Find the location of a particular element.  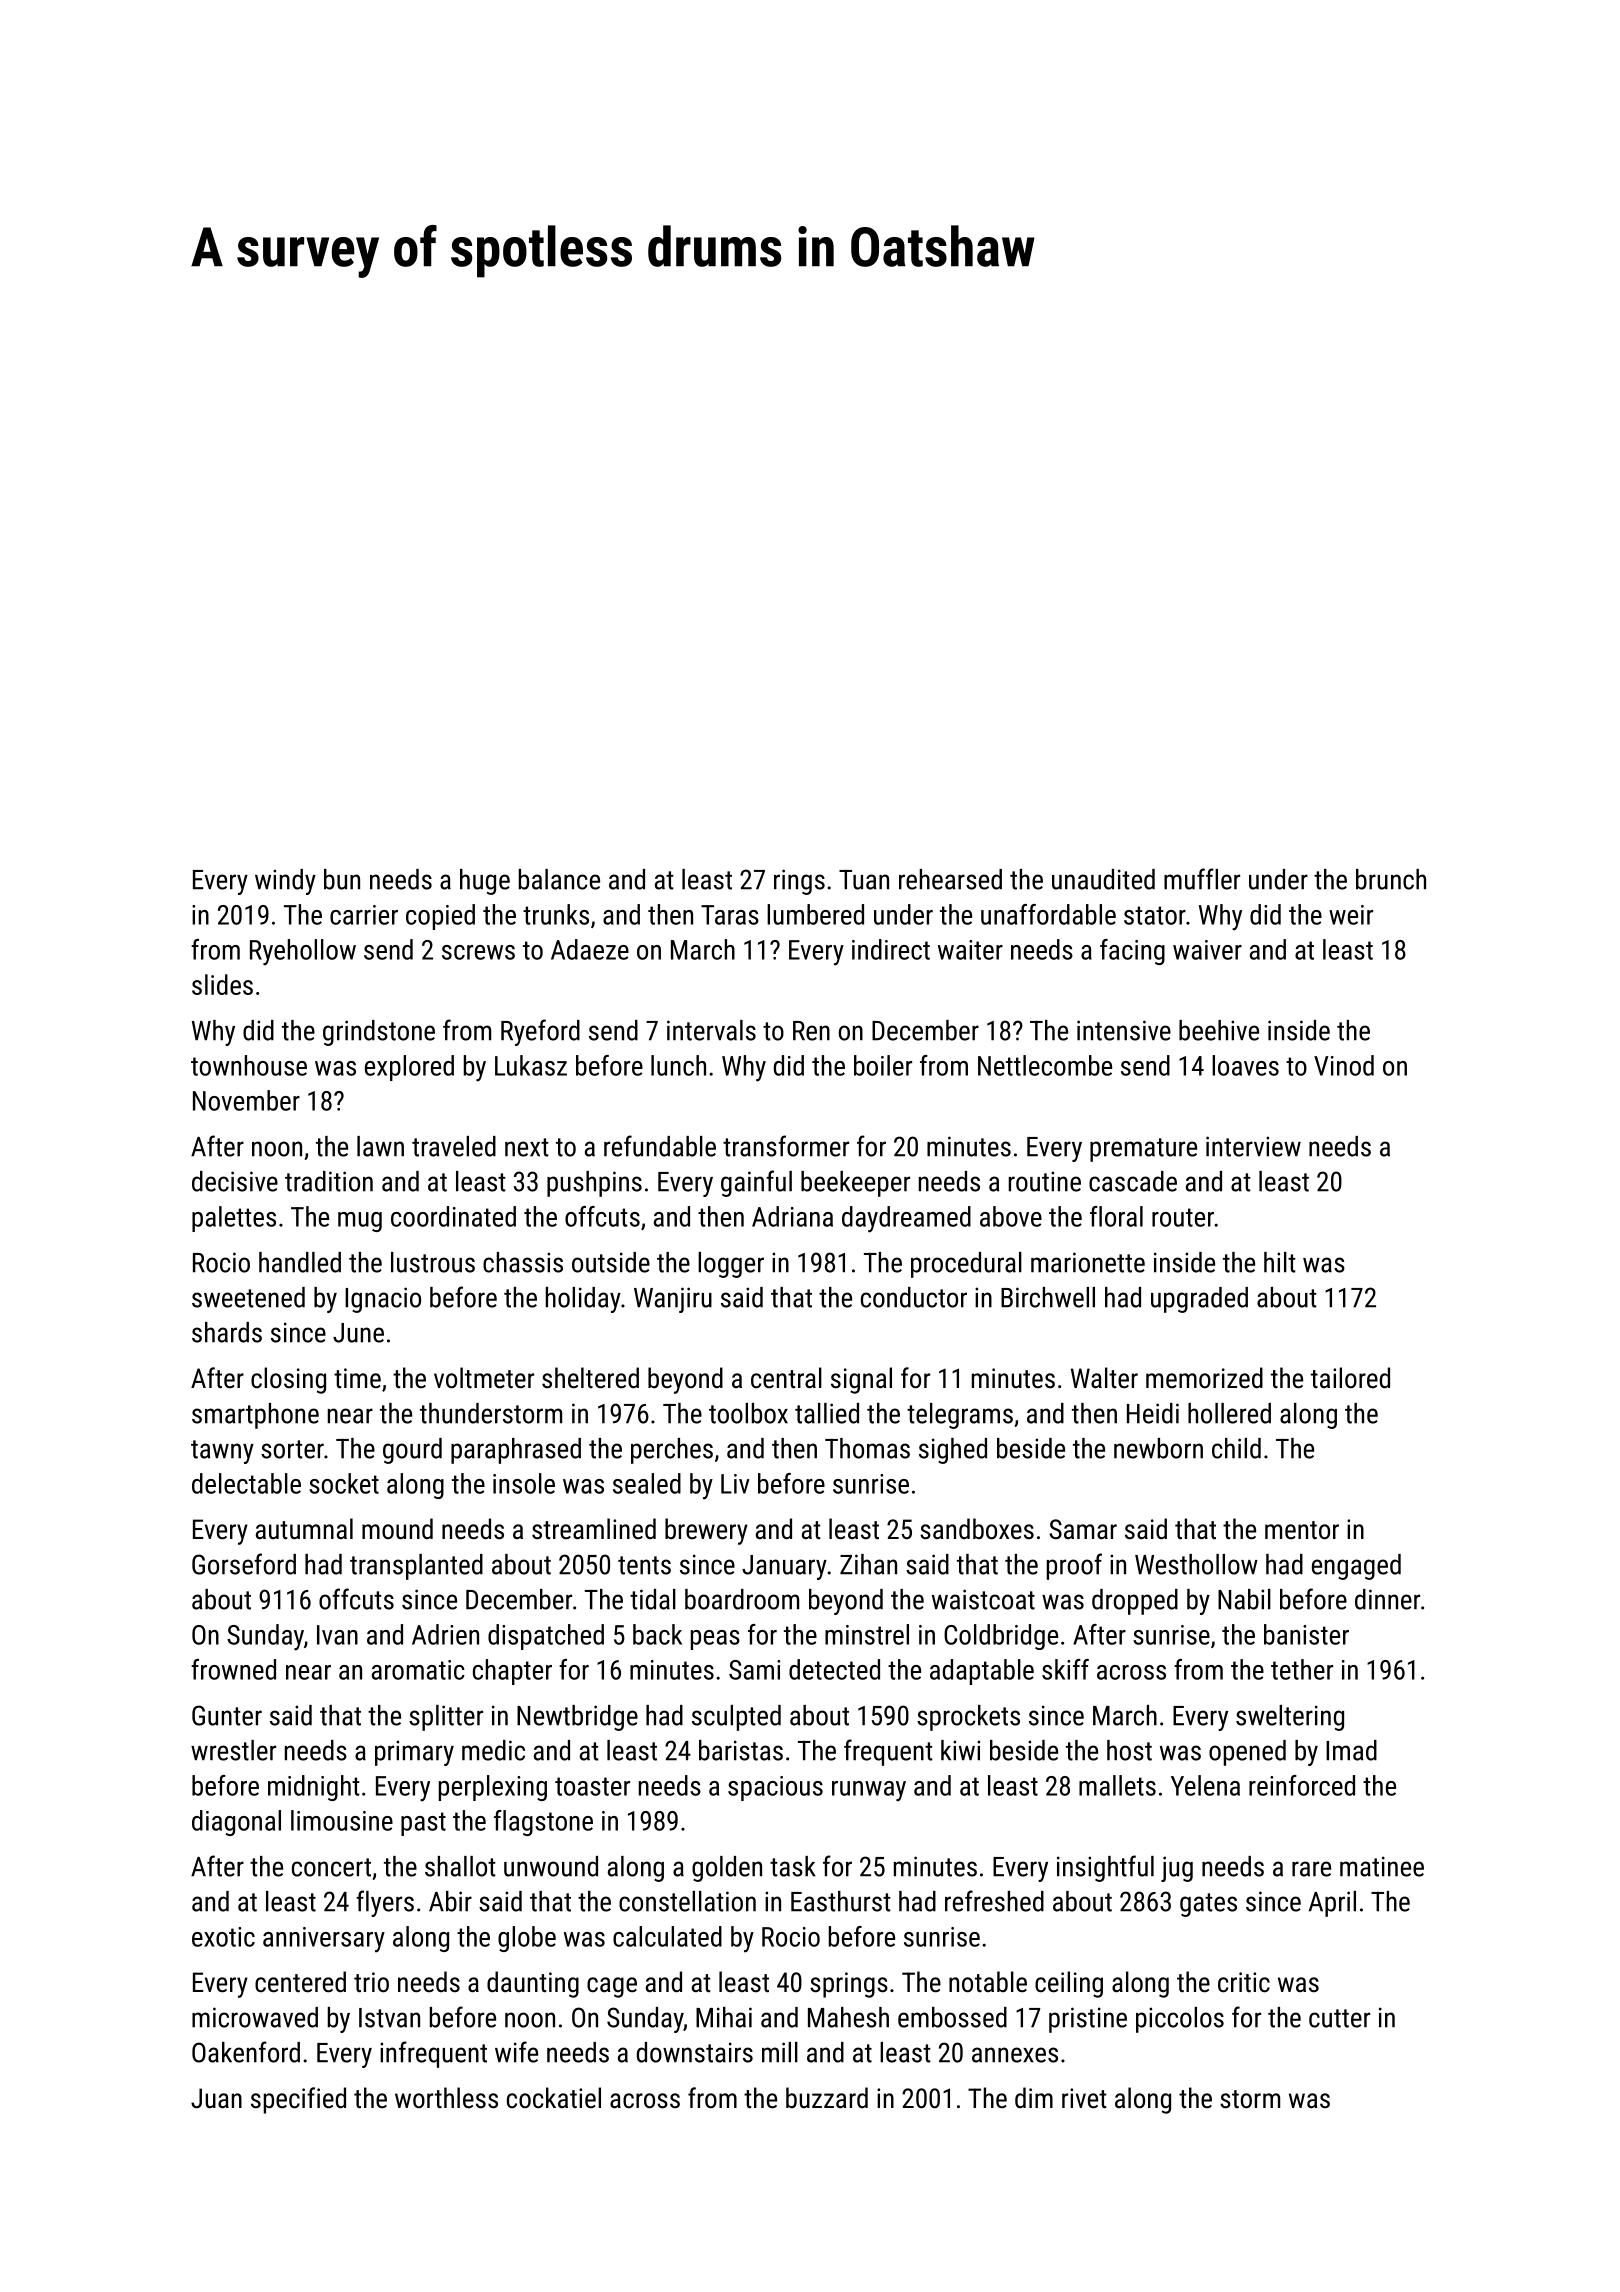

hilt is located at coordinates (1280, 1262).
